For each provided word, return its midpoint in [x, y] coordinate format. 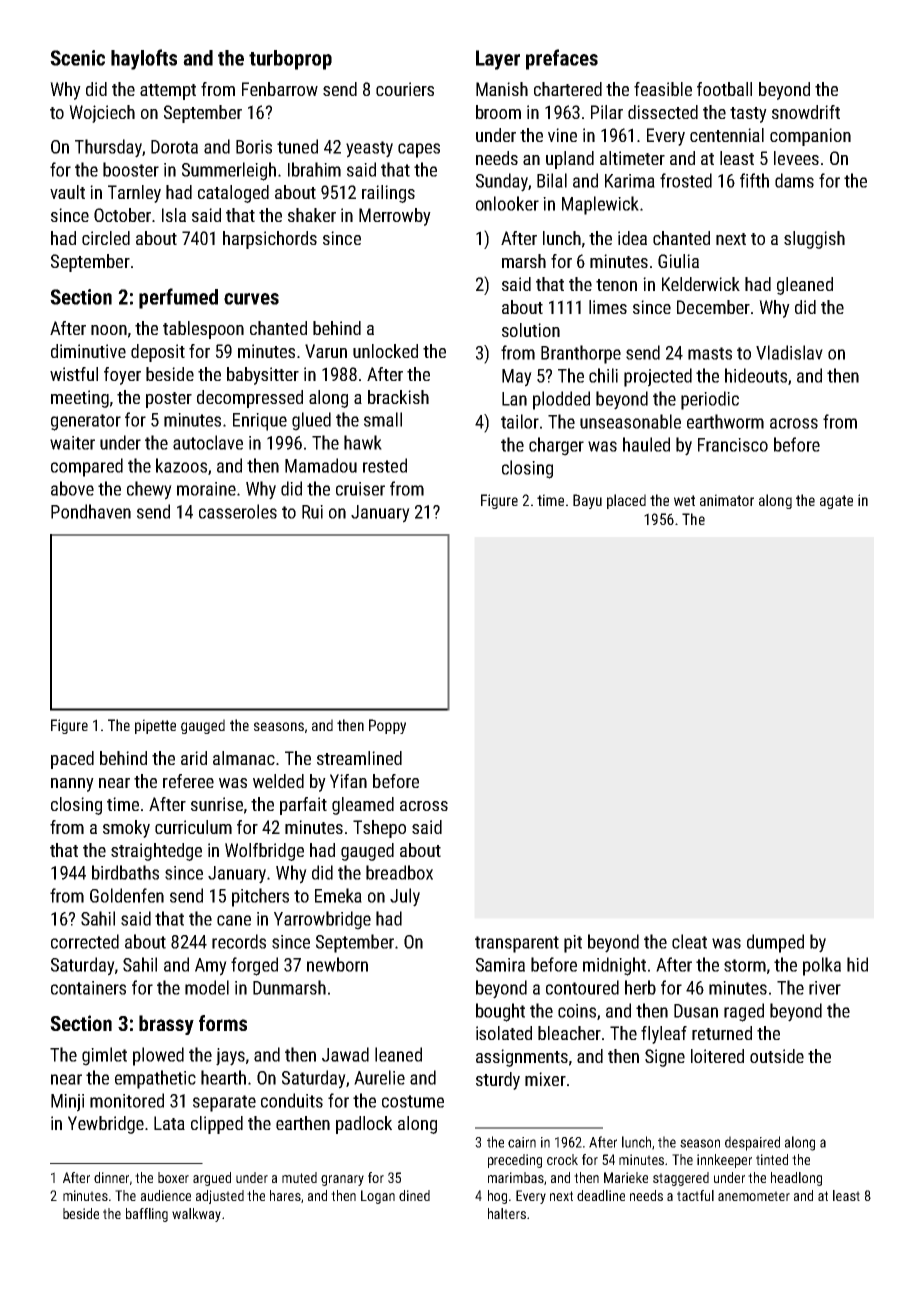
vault [67, 192]
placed [626, 501]
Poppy [387, 726]
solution [531, 330]
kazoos [181, 465]
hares [285, 1195]
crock [562, 1159]
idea [632, 238]
